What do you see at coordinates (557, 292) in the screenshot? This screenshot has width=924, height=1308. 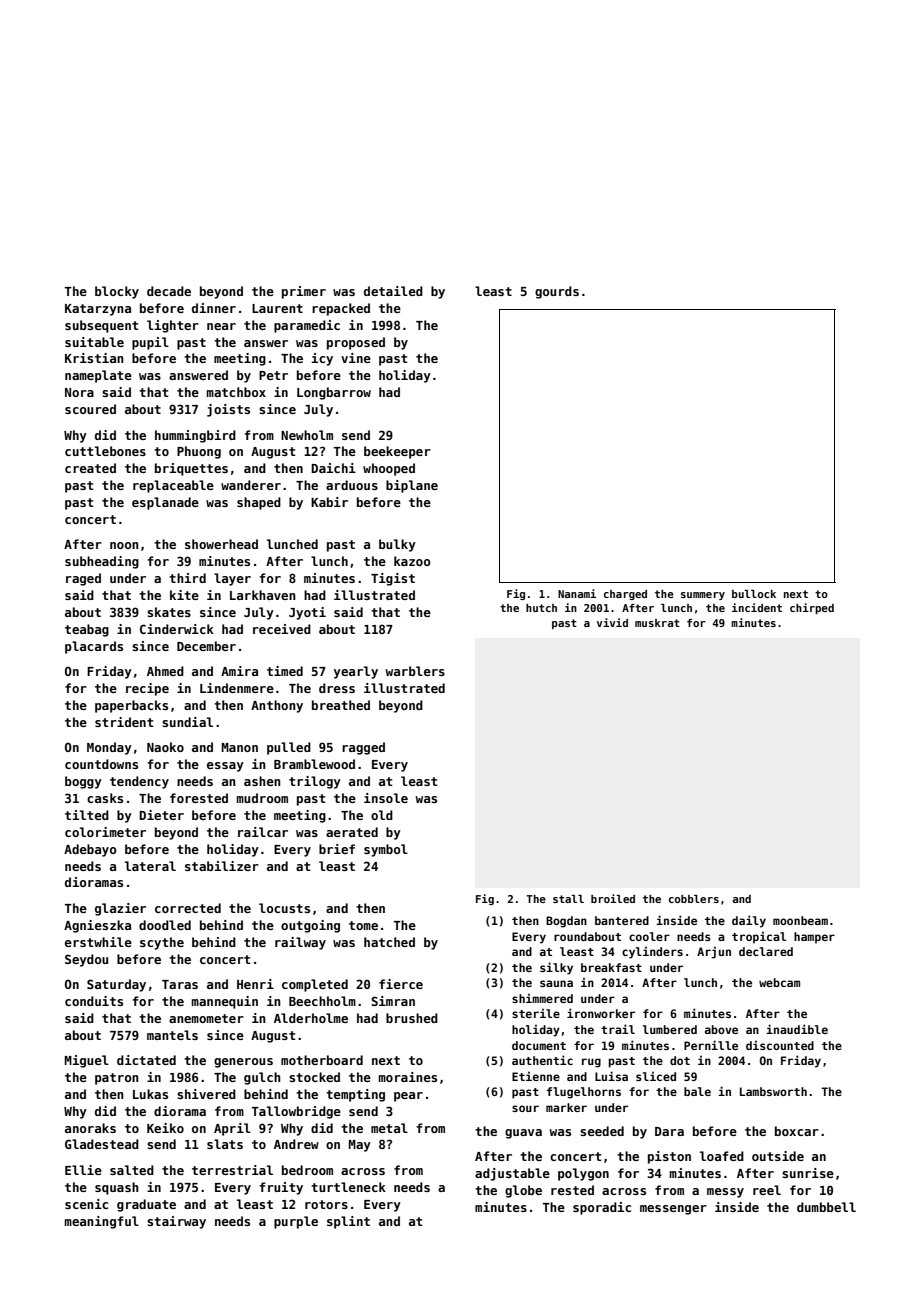 I see `gourds` at bounding box center [557, 292].
